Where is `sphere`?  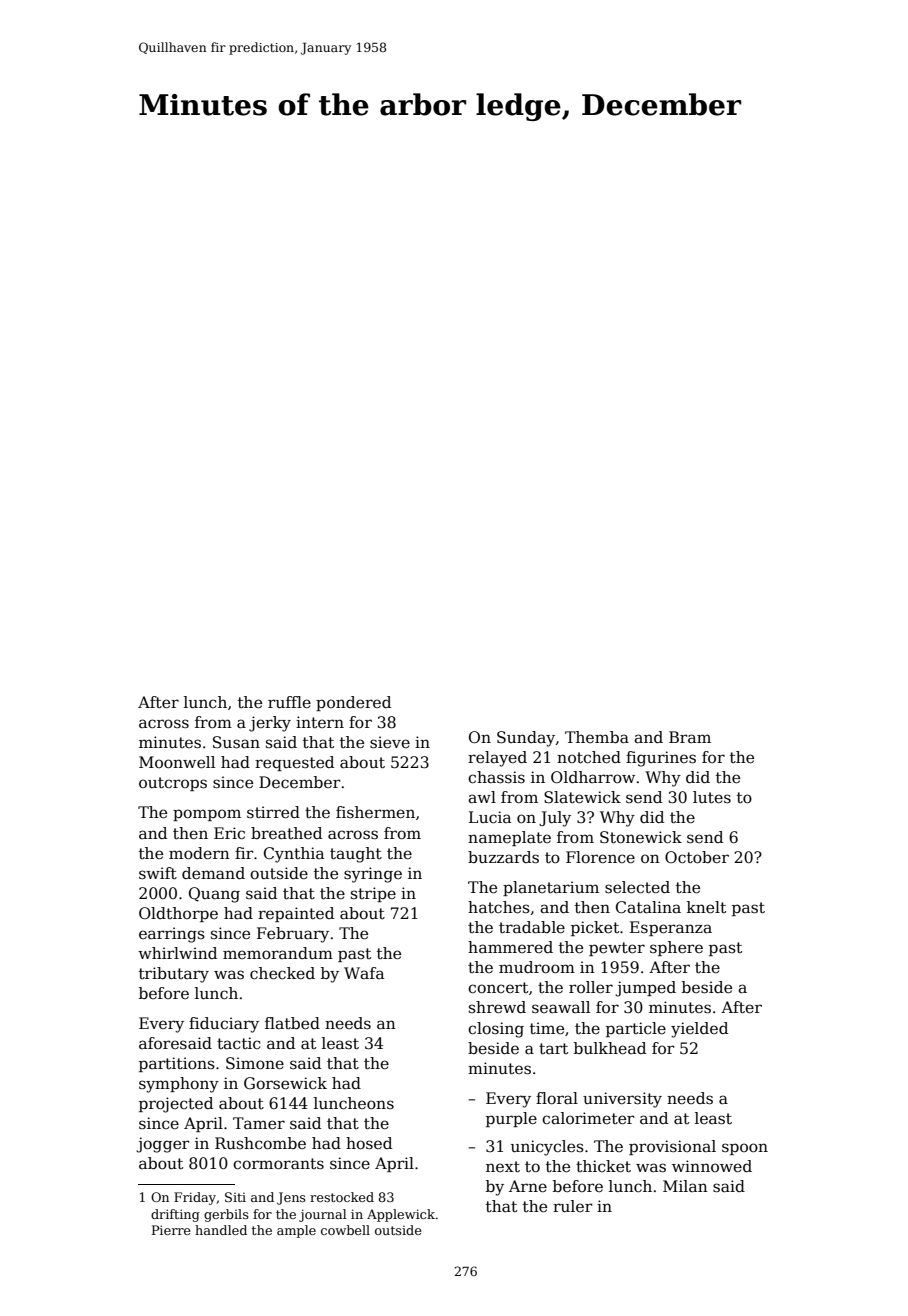 sphere is located at coordinates (676, 948).
